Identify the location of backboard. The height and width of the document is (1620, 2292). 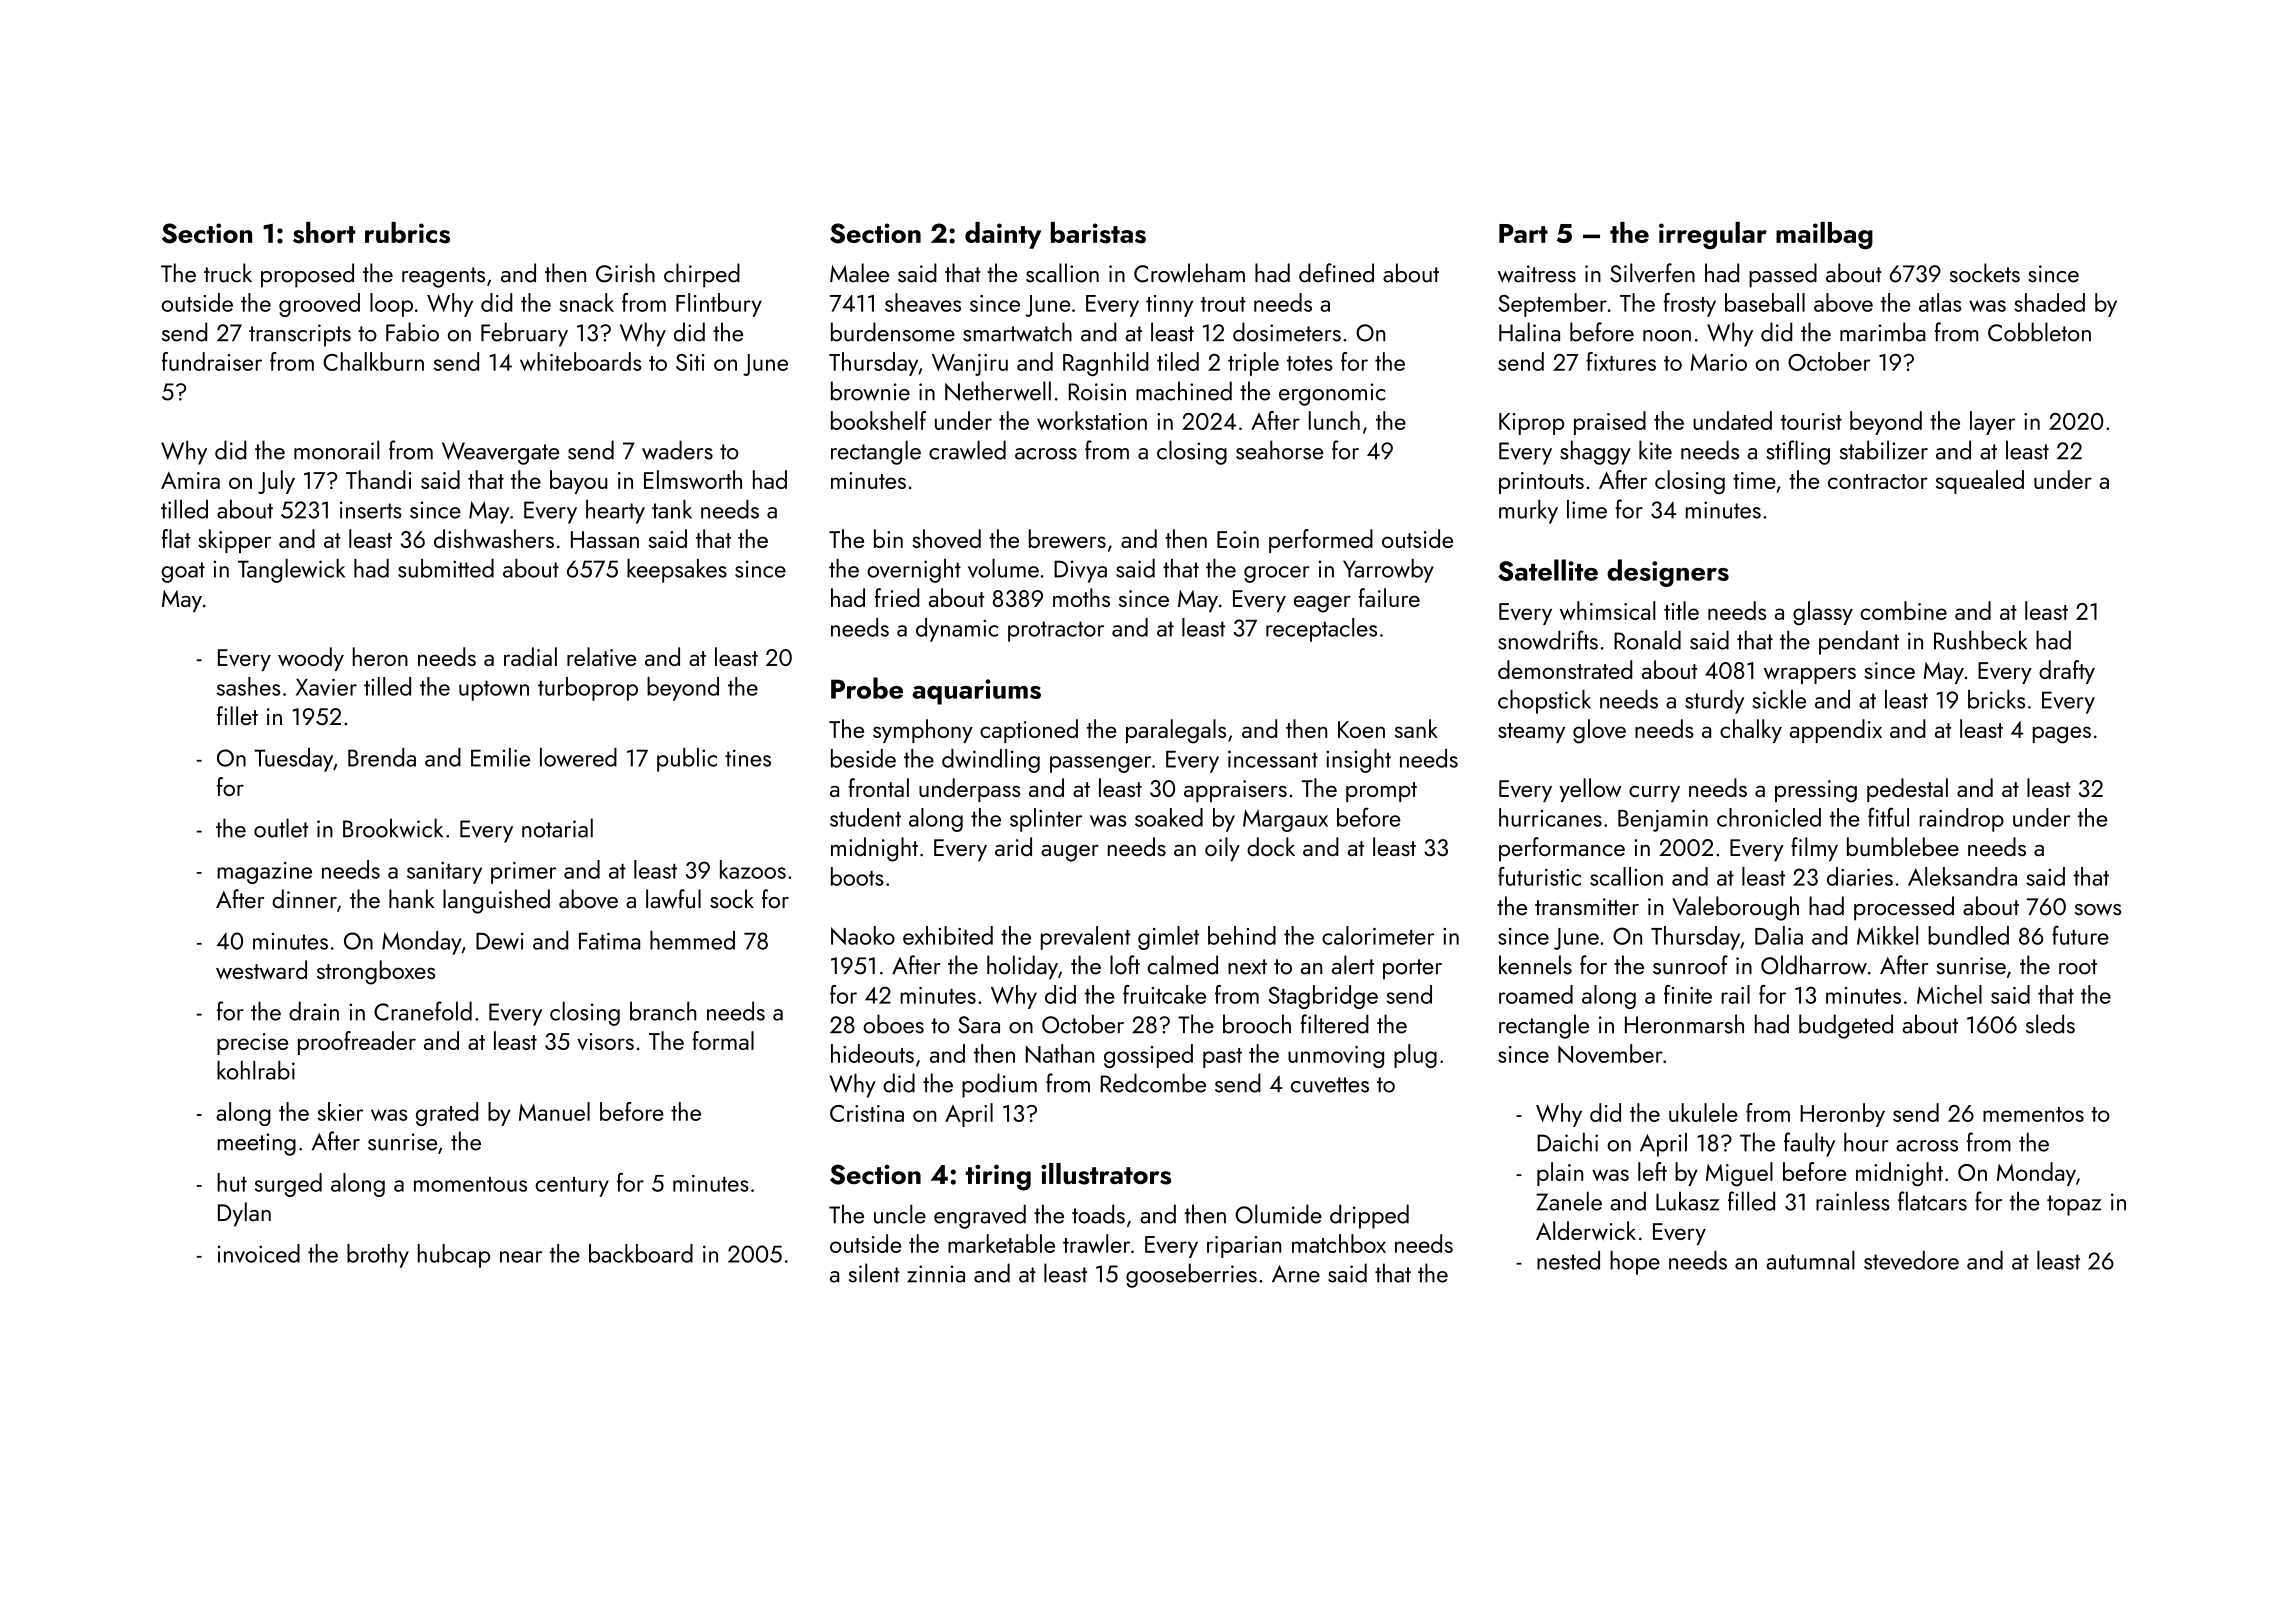
(641, 1253).
